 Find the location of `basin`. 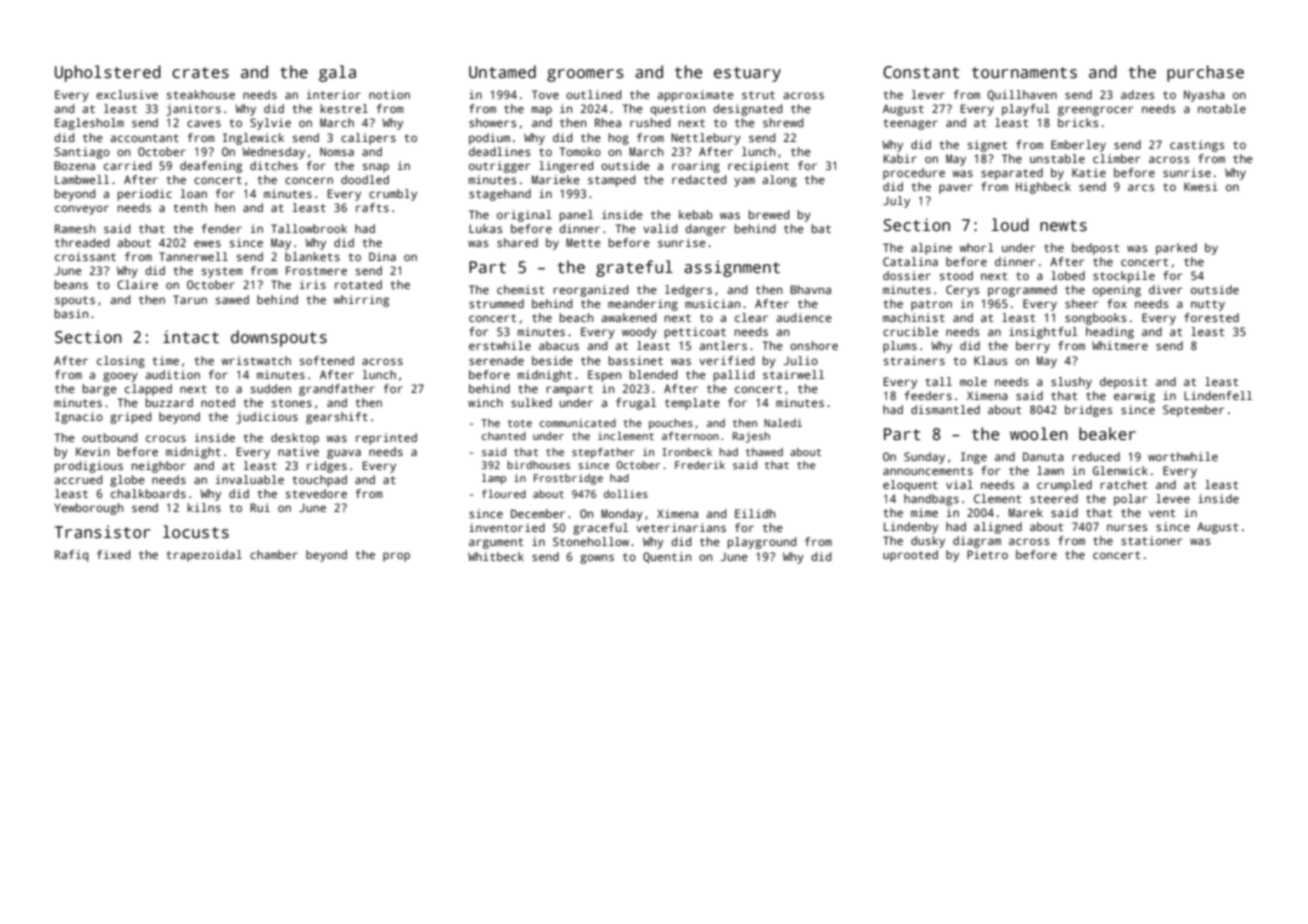

basin is located at coordinates (71, 313).
